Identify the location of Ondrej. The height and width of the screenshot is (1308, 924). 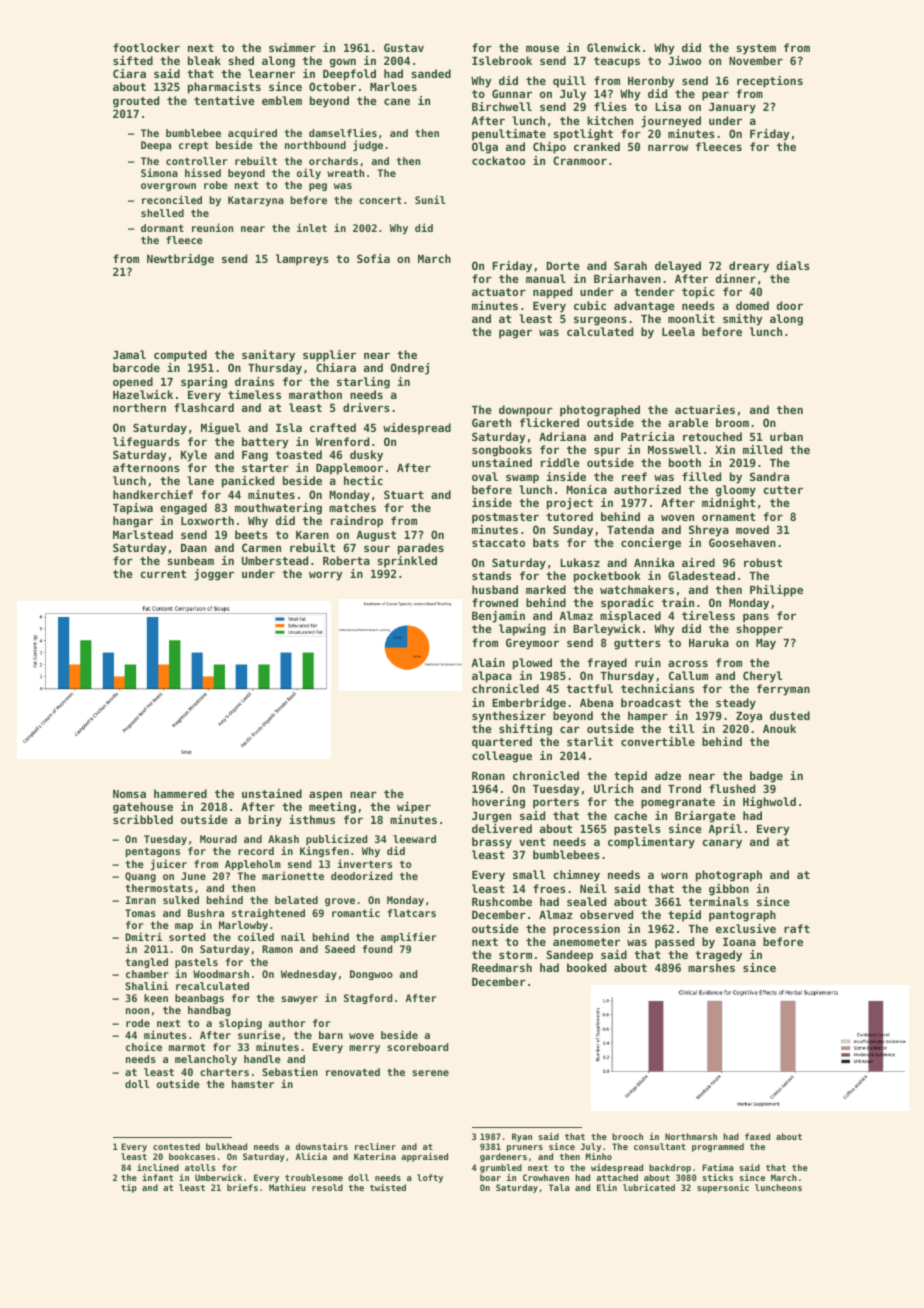
(410, 369).
